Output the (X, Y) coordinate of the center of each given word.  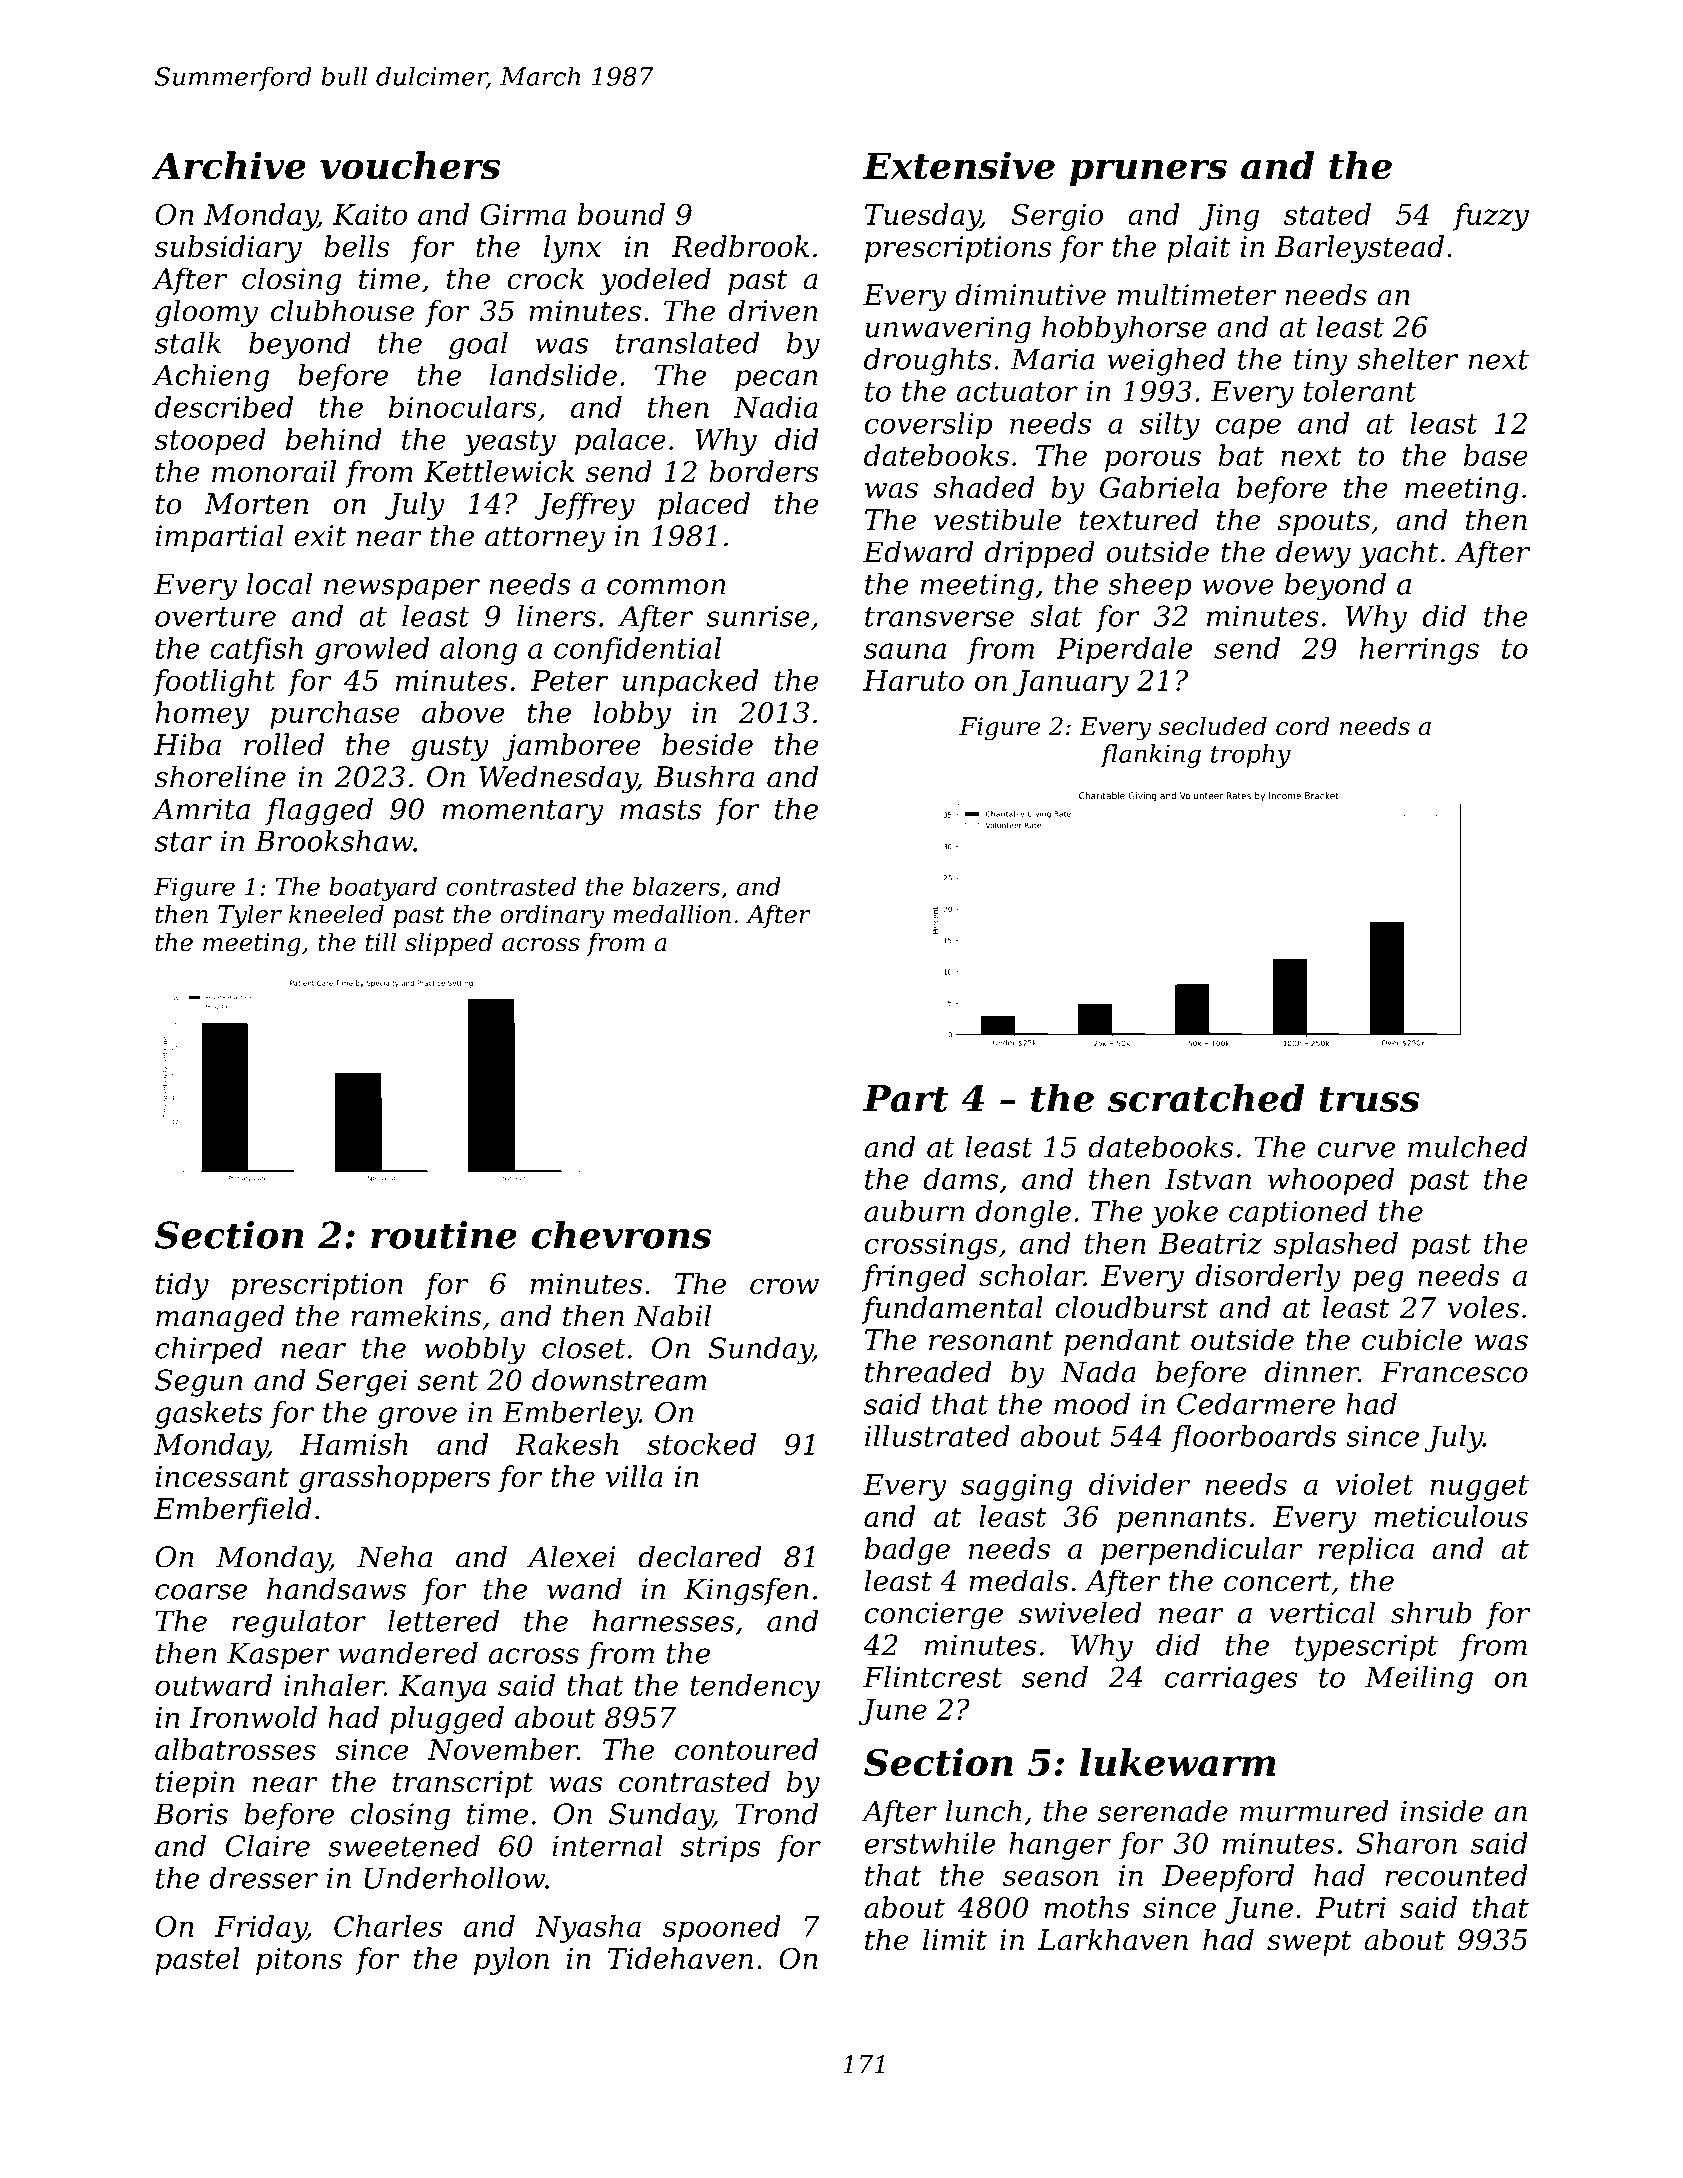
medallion (672, 914)
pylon (511, 1961)
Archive (228, 165)
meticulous (1451, 1516)
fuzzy (1491, 217)
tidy (182, 1286)
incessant (222, 1476)
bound (621, 214)
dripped (1040, 554)
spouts (1324, 523)
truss (1370, 1099)
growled (372, 651)
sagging (1017, 1487)
